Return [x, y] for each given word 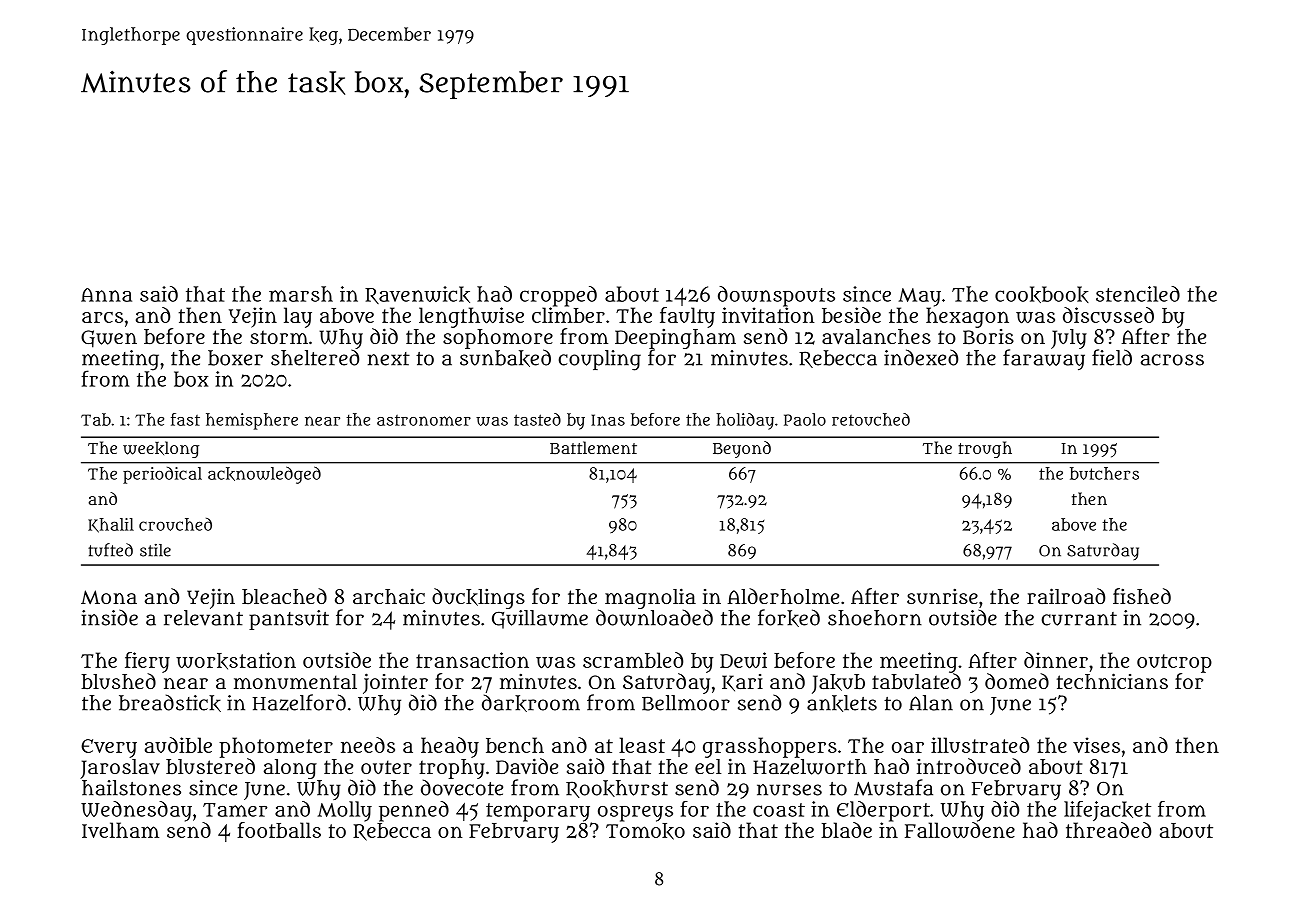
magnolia [650, 598]
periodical [162, 475]
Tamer [235, 810]
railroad [1066, 596]
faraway [1044, 359]
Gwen [109, 339]
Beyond [742, 449]
